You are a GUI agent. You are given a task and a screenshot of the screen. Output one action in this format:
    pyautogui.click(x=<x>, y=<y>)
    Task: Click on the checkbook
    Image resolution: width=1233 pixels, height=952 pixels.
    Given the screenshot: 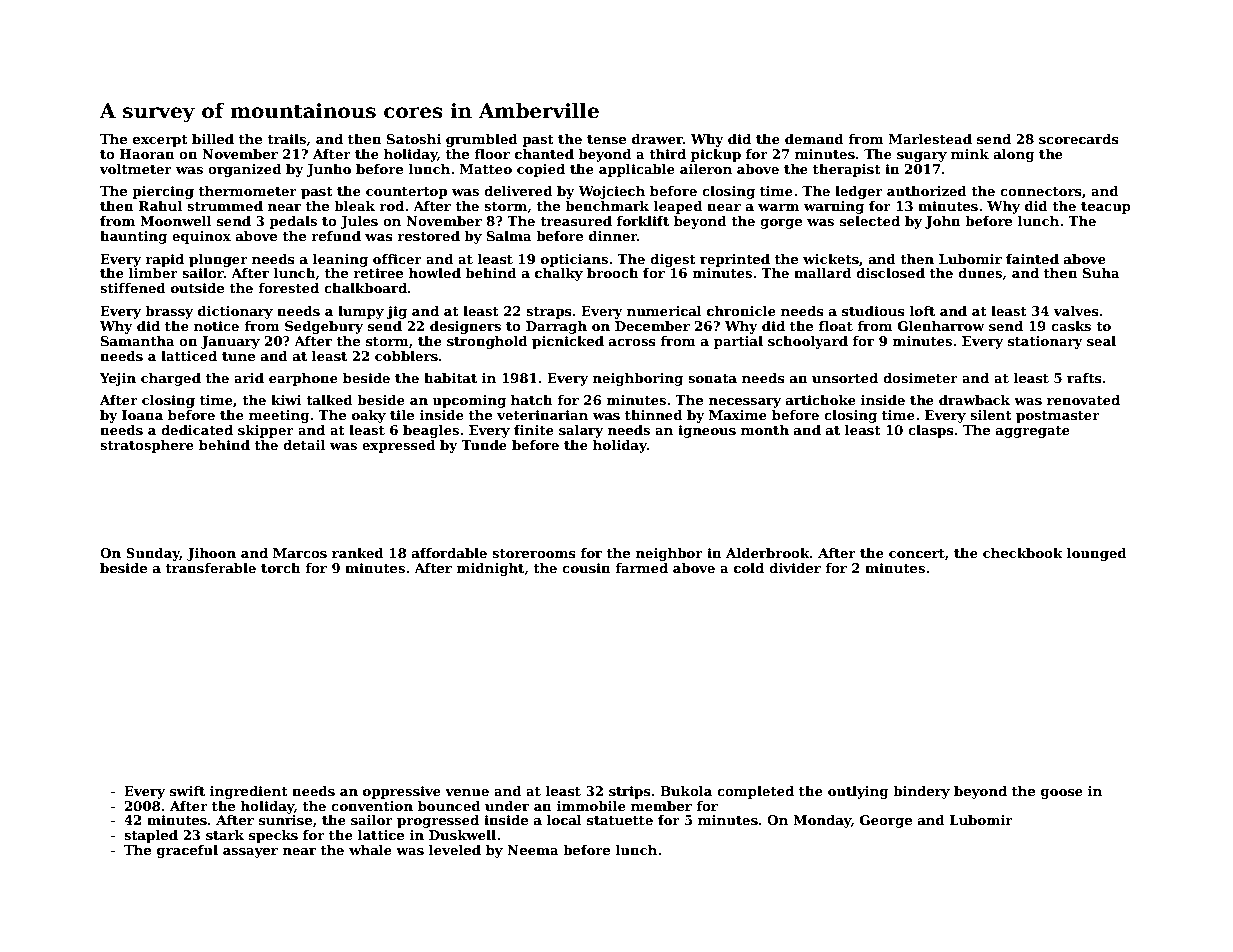 What is the action you would take?
    pyautogui.click(x=1023, y=553)
